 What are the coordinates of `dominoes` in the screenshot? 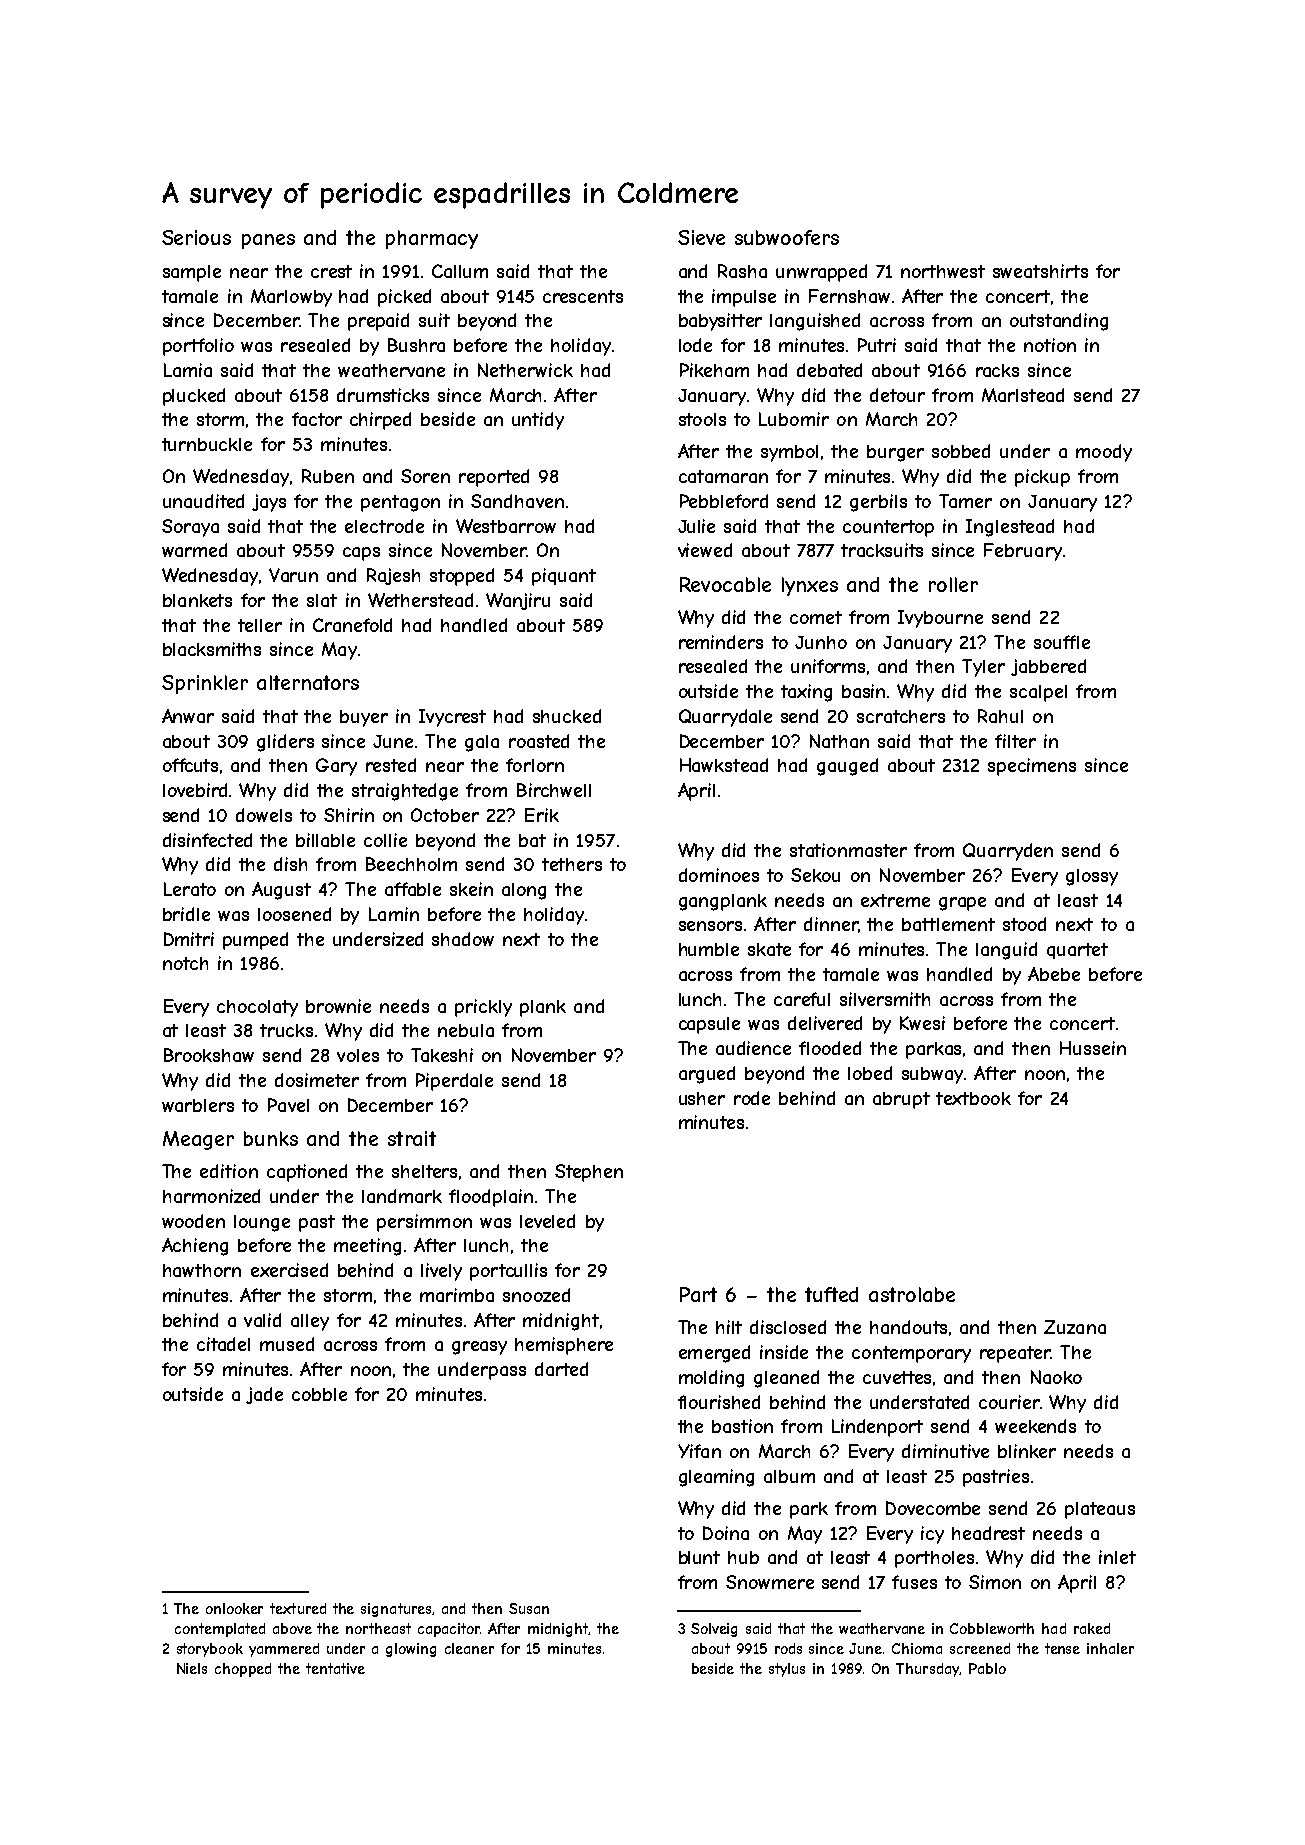 It's located at (719, 875).
